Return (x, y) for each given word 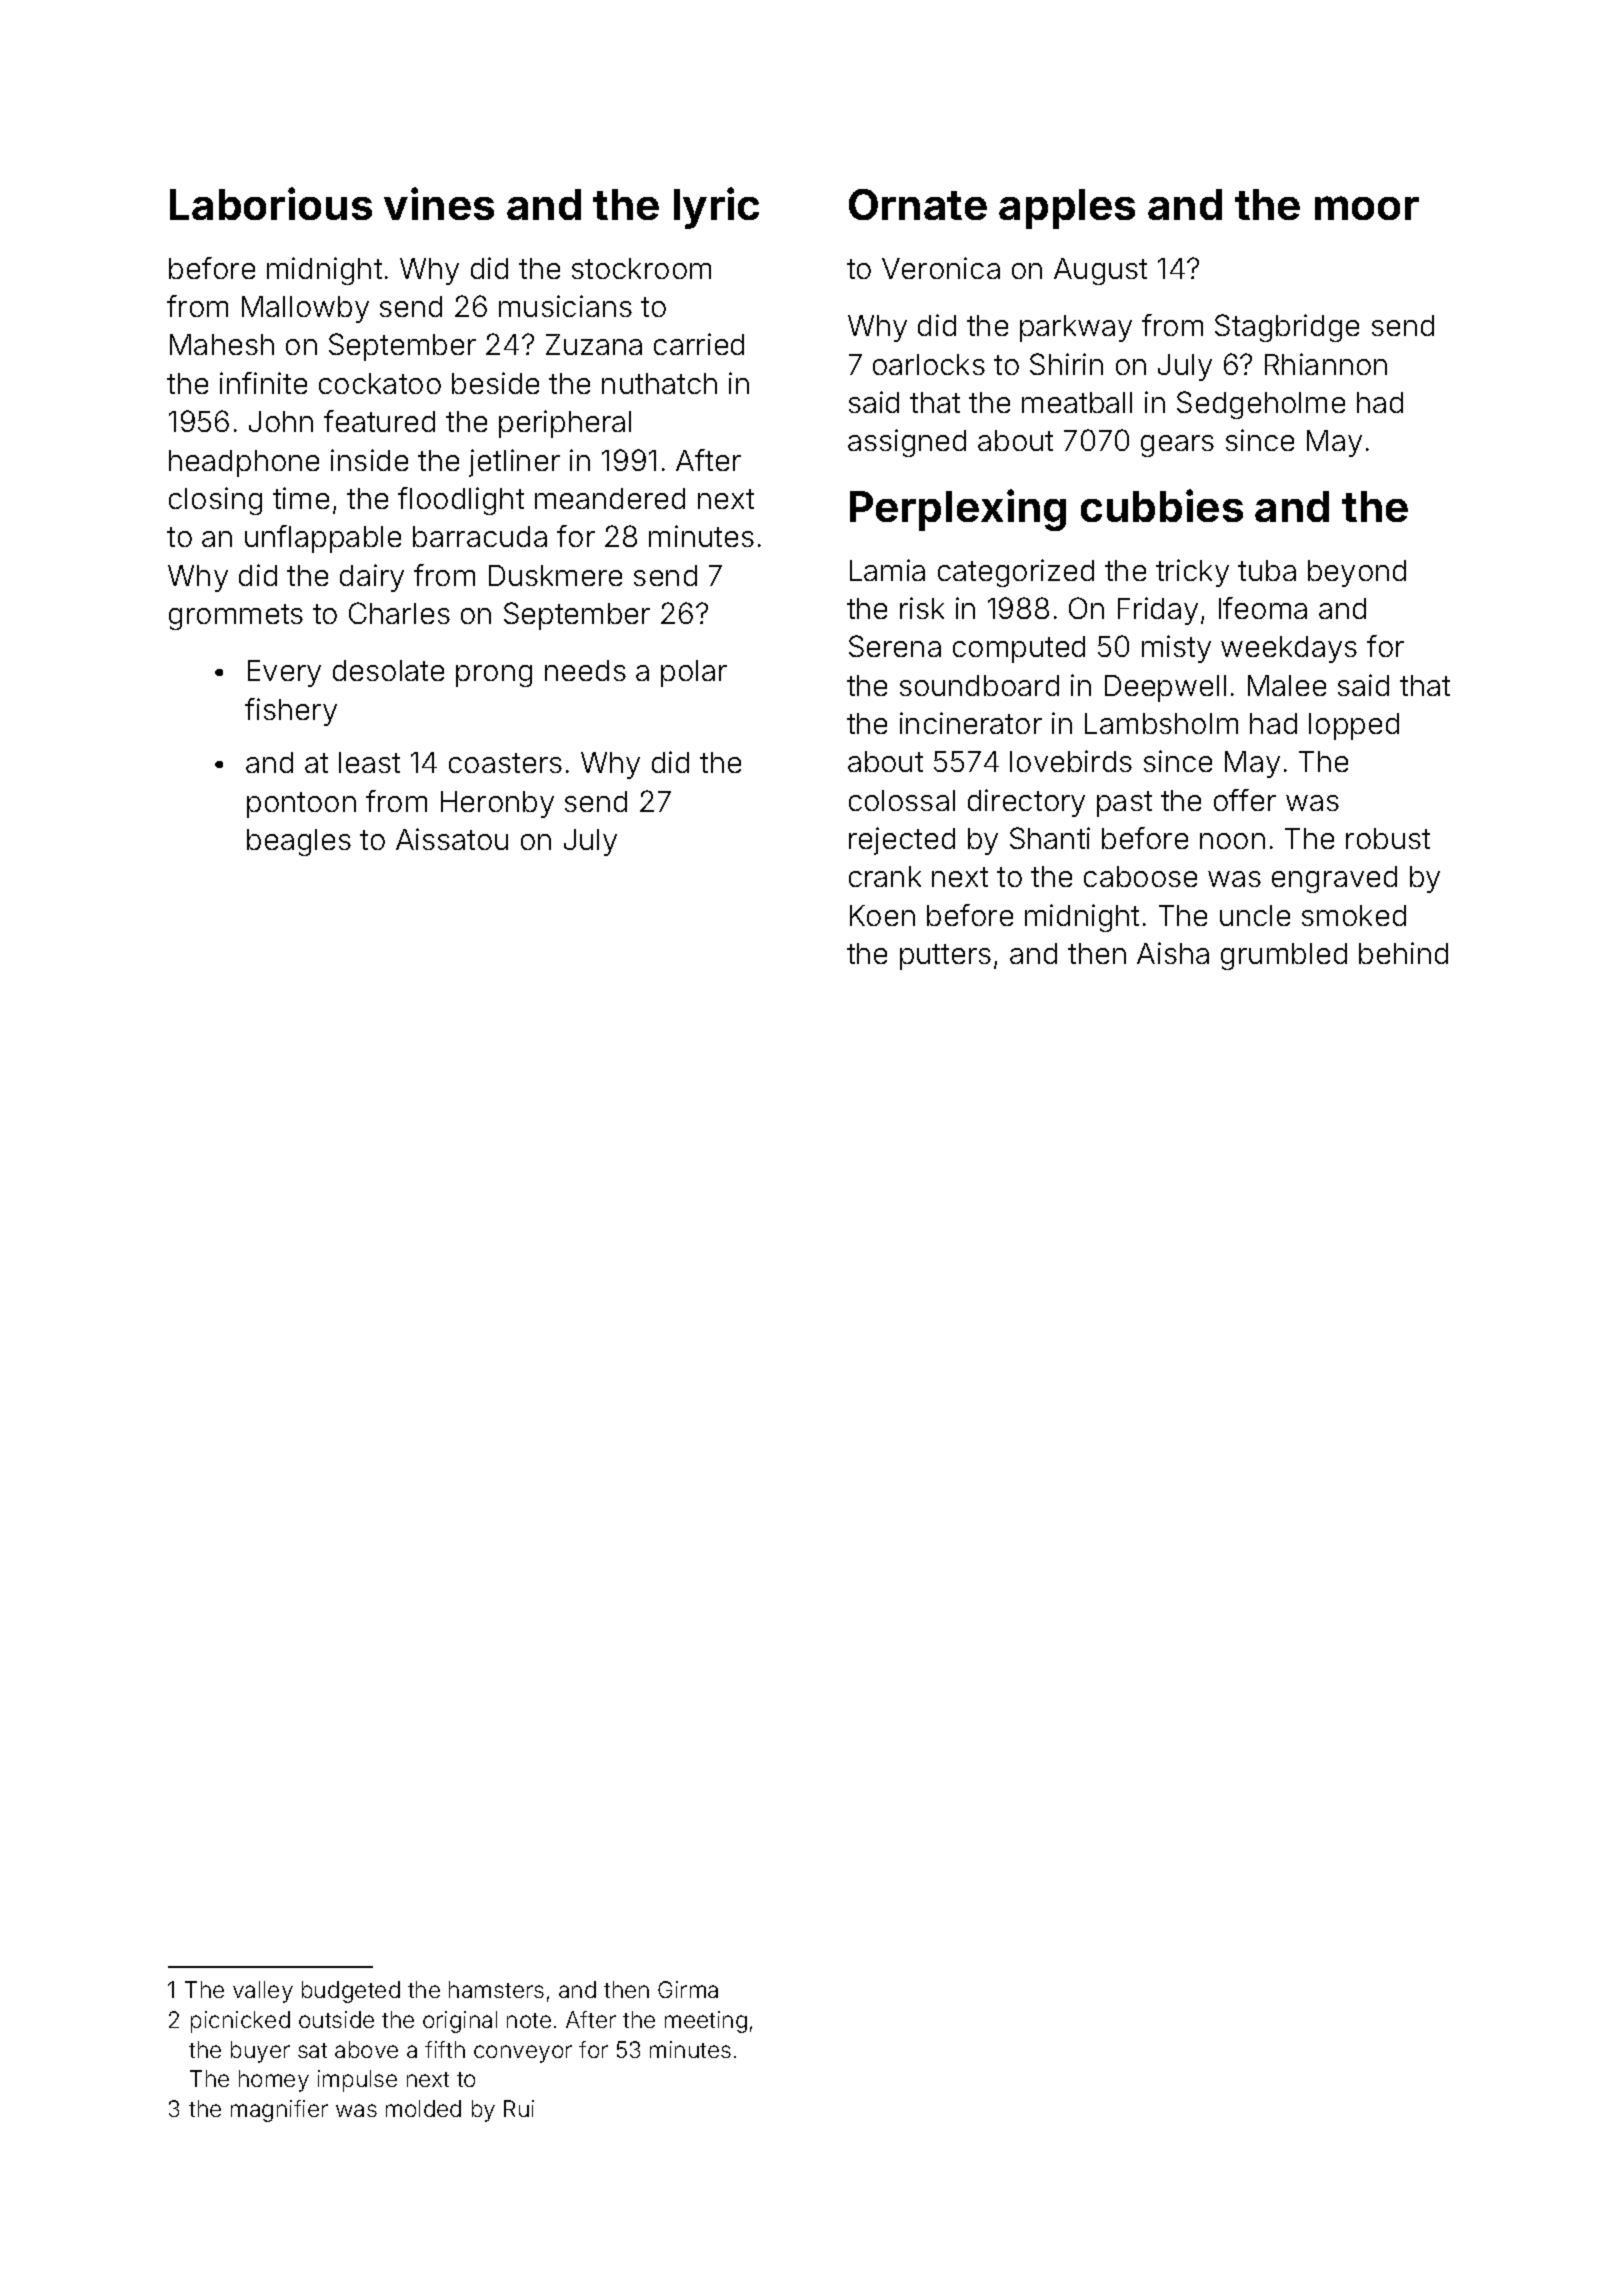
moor (1367, 208)
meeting (706, 2022)
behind (1403, 953)
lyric (716, 208)
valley (263, 1992)
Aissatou (452, 839)
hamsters (496, 1989)
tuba (1267, 570)
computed (1019, 649)
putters (945, 957)
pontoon (301, 805)
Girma (688, 1989)
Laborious (271, 203)
